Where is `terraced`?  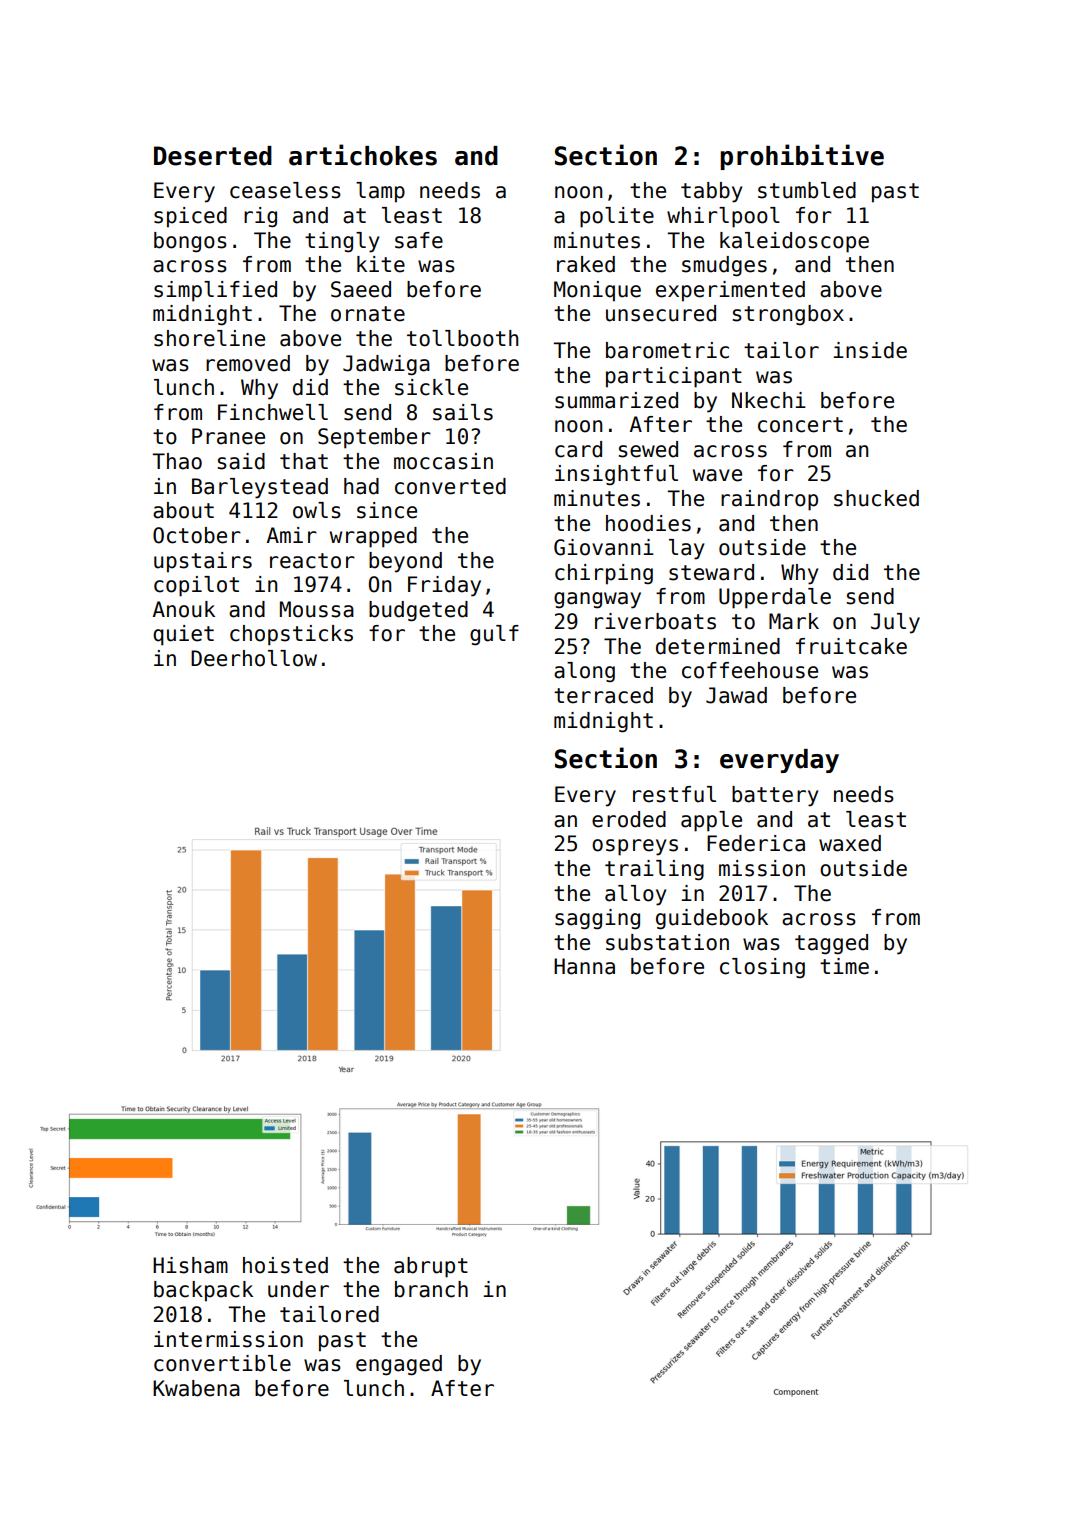
terraced is located at coordinates (603, 695).
